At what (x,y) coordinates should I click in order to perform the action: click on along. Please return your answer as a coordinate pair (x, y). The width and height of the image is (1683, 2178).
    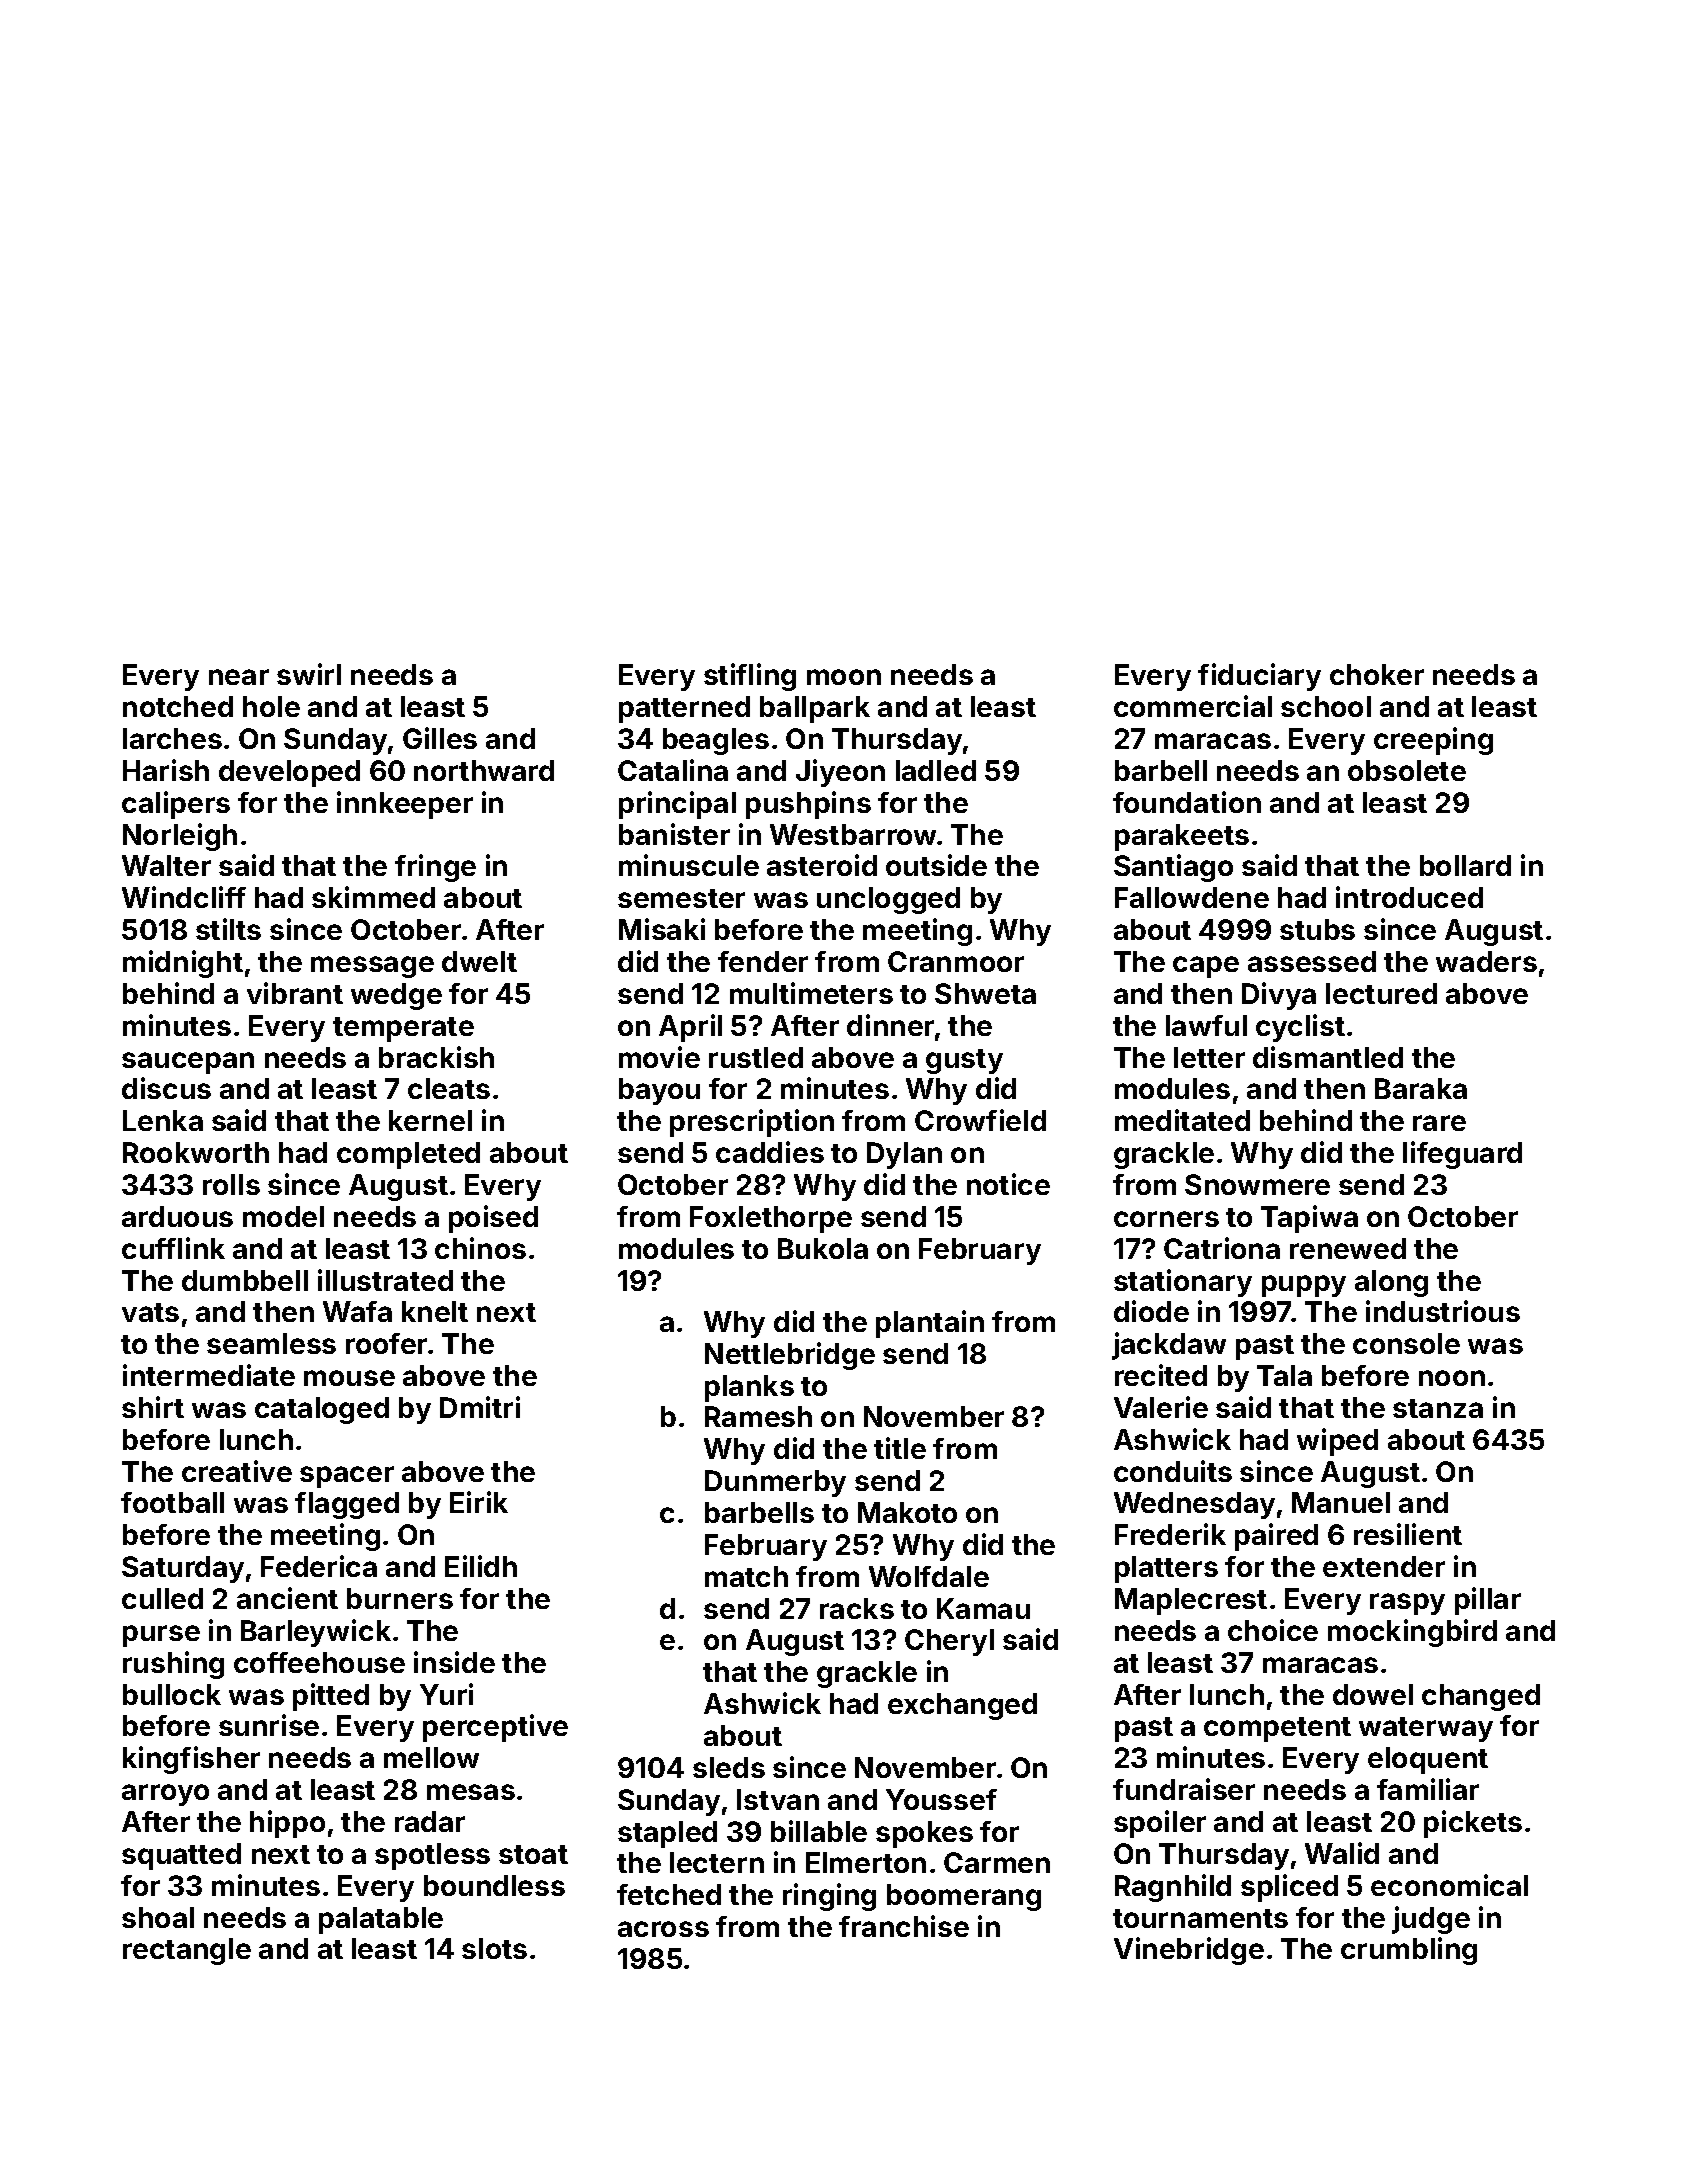
    Looking at the image, I should click on (1391, 1283).
